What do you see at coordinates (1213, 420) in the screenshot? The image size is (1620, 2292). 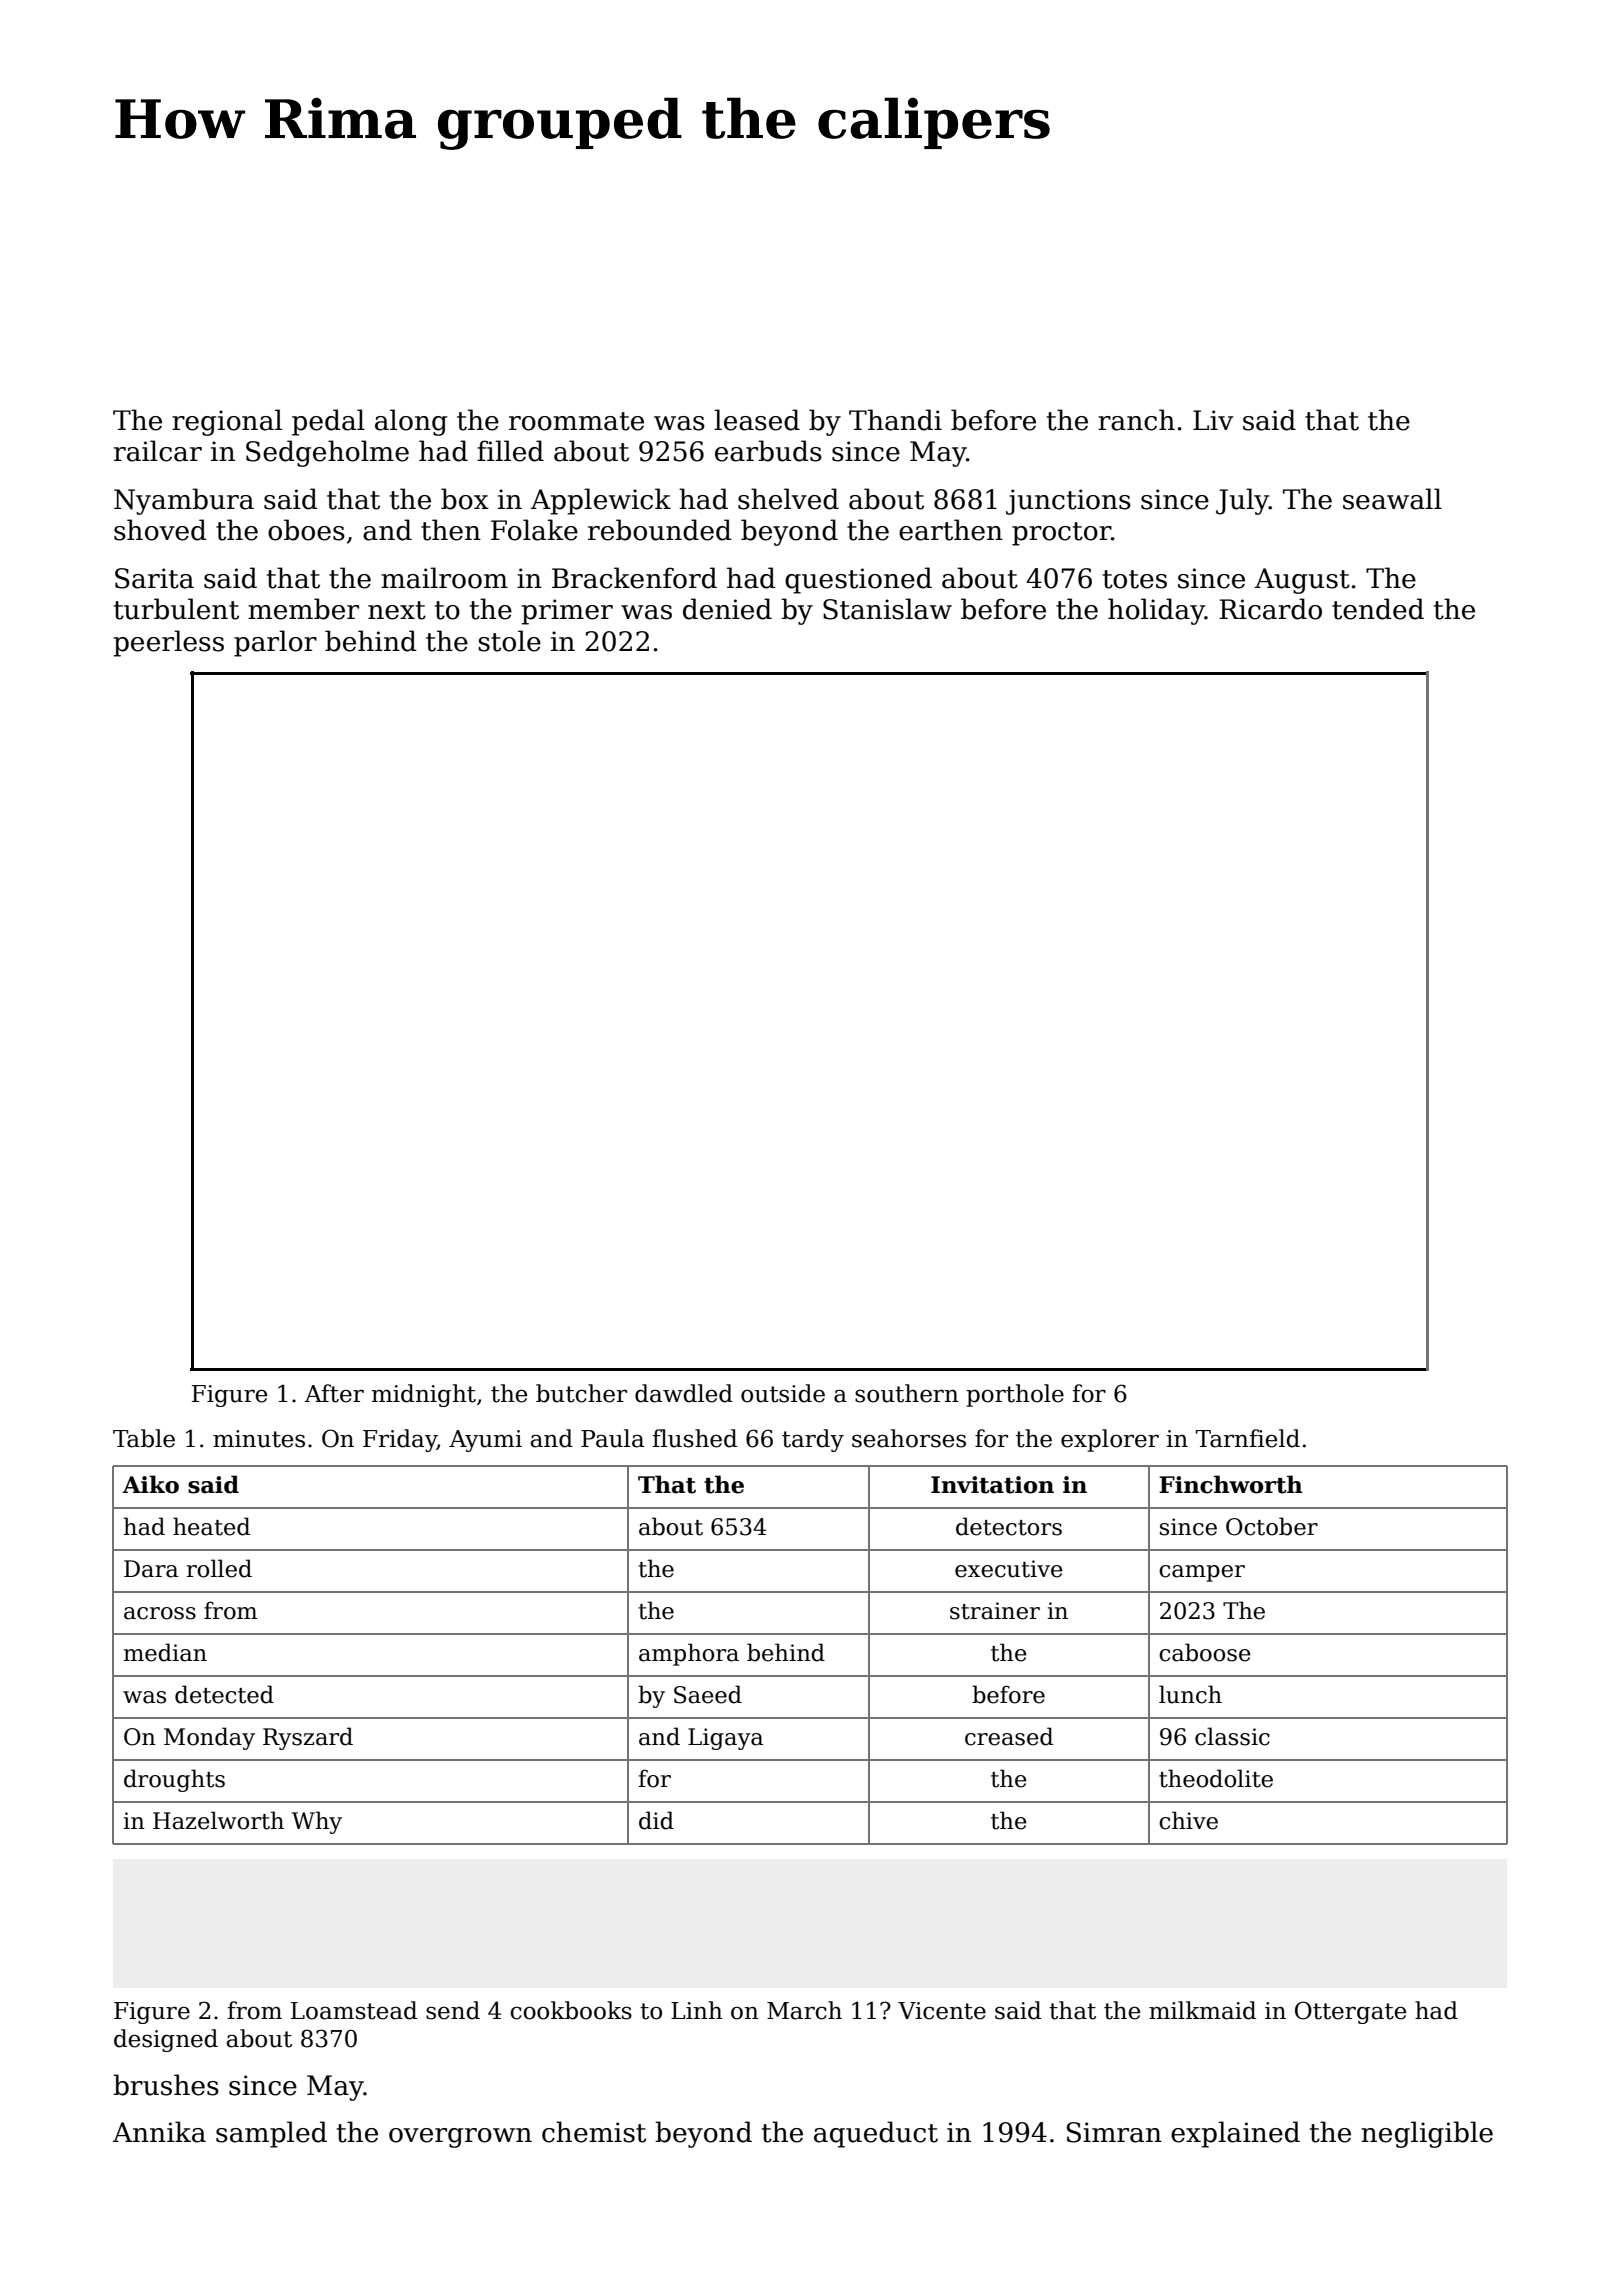 I see `Liv` at bounding box center [1213, 420].
